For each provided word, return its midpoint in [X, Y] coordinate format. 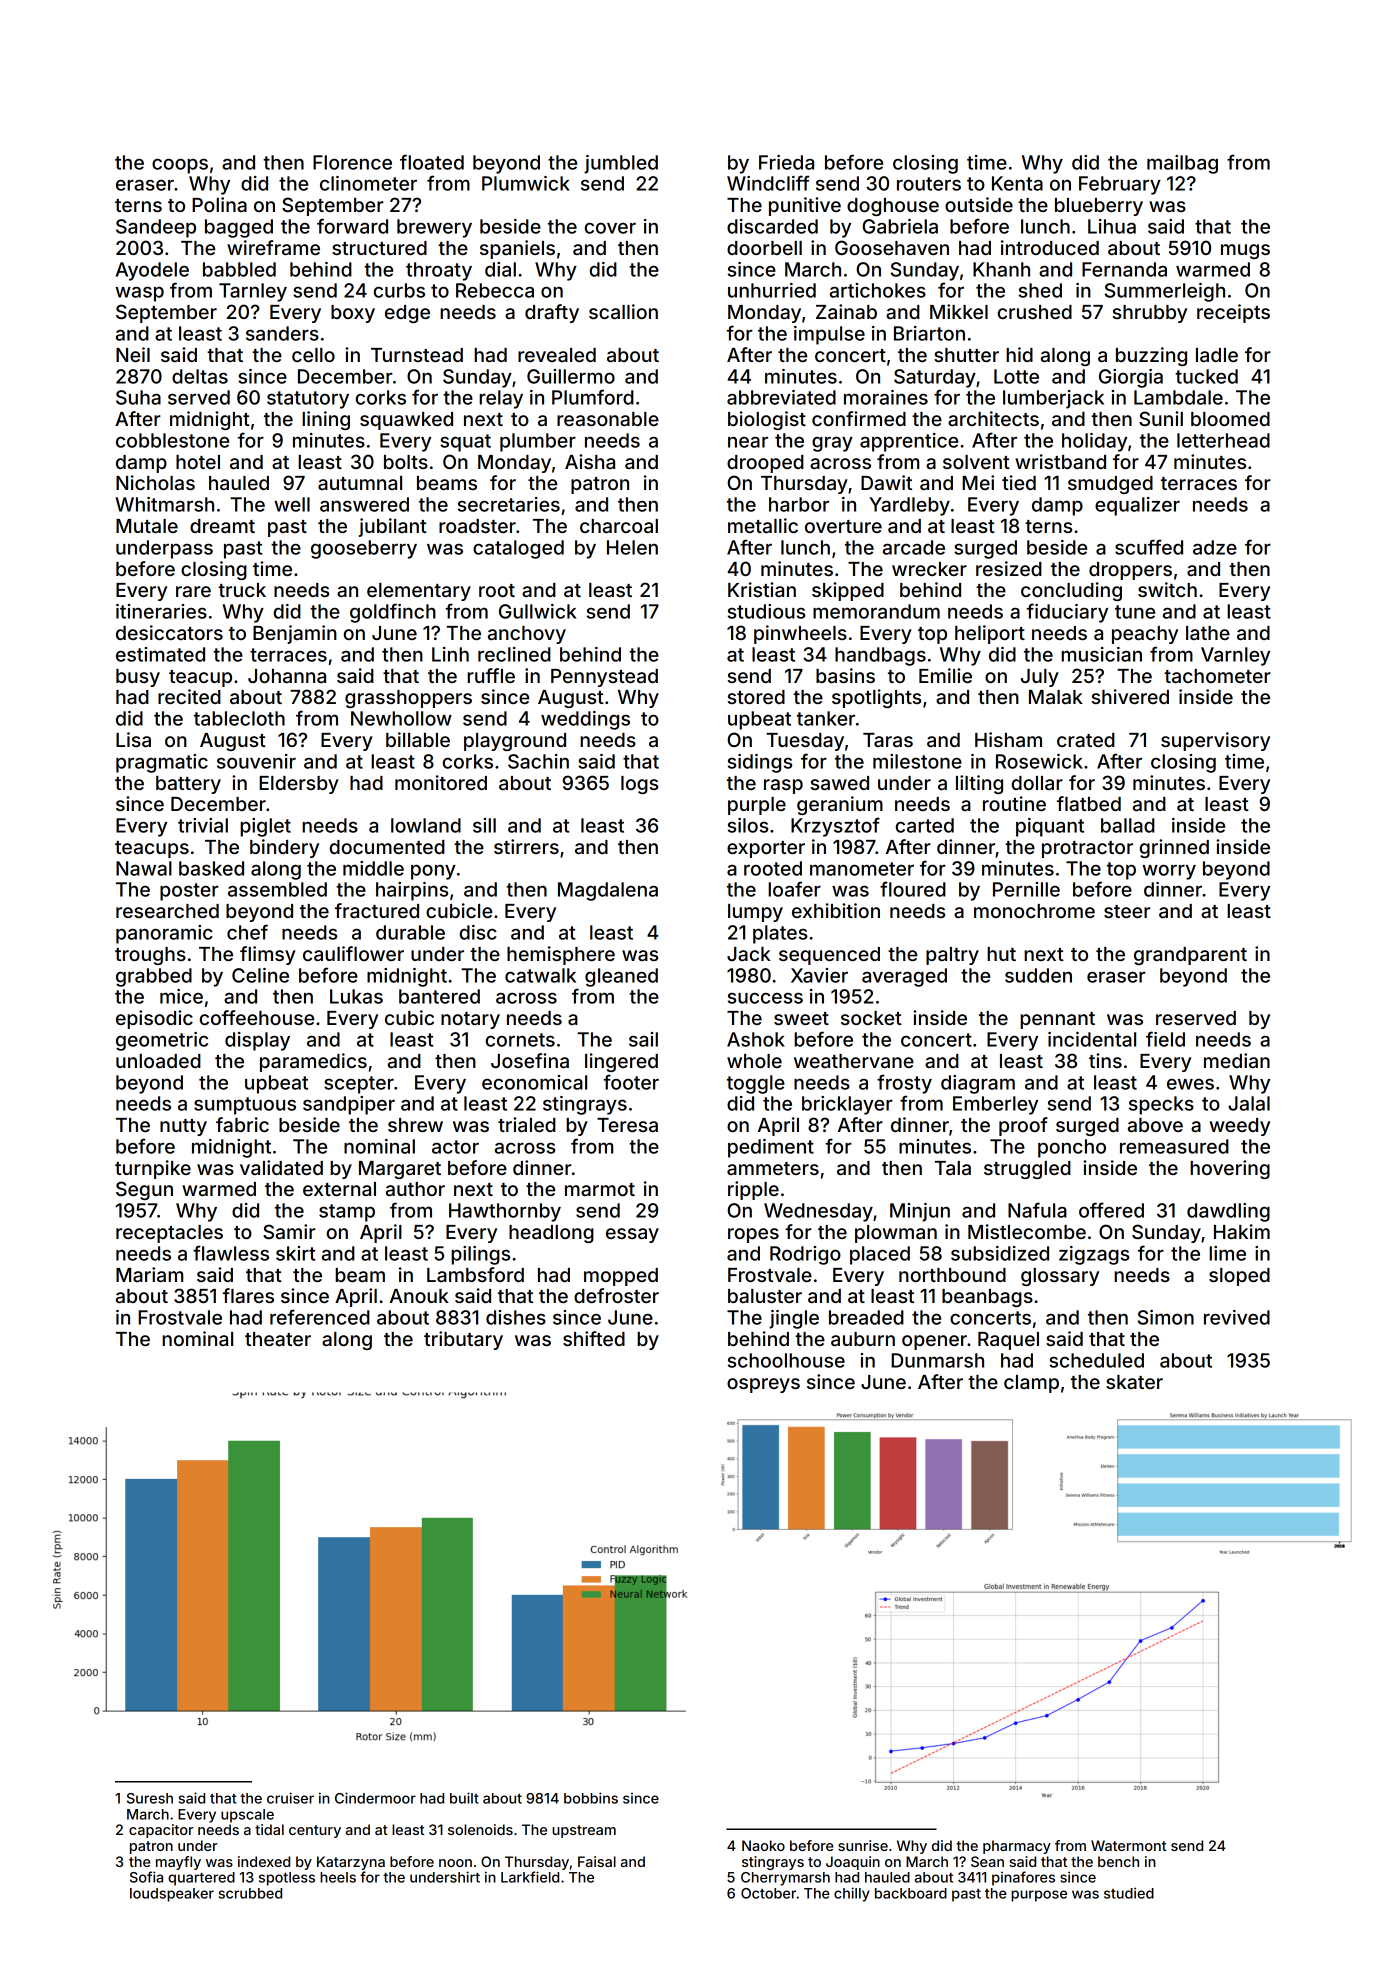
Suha [138, 397]
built [464, 1798]
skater [1134, 1382]
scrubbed [250, 1893]
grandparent [1190, 956]
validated [281, 1167]
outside [979, 204]
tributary [463, 1340]
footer [631, 1082]
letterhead [1223, 440]
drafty [552, 313]
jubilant [393, 527]
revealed [557, 355]
